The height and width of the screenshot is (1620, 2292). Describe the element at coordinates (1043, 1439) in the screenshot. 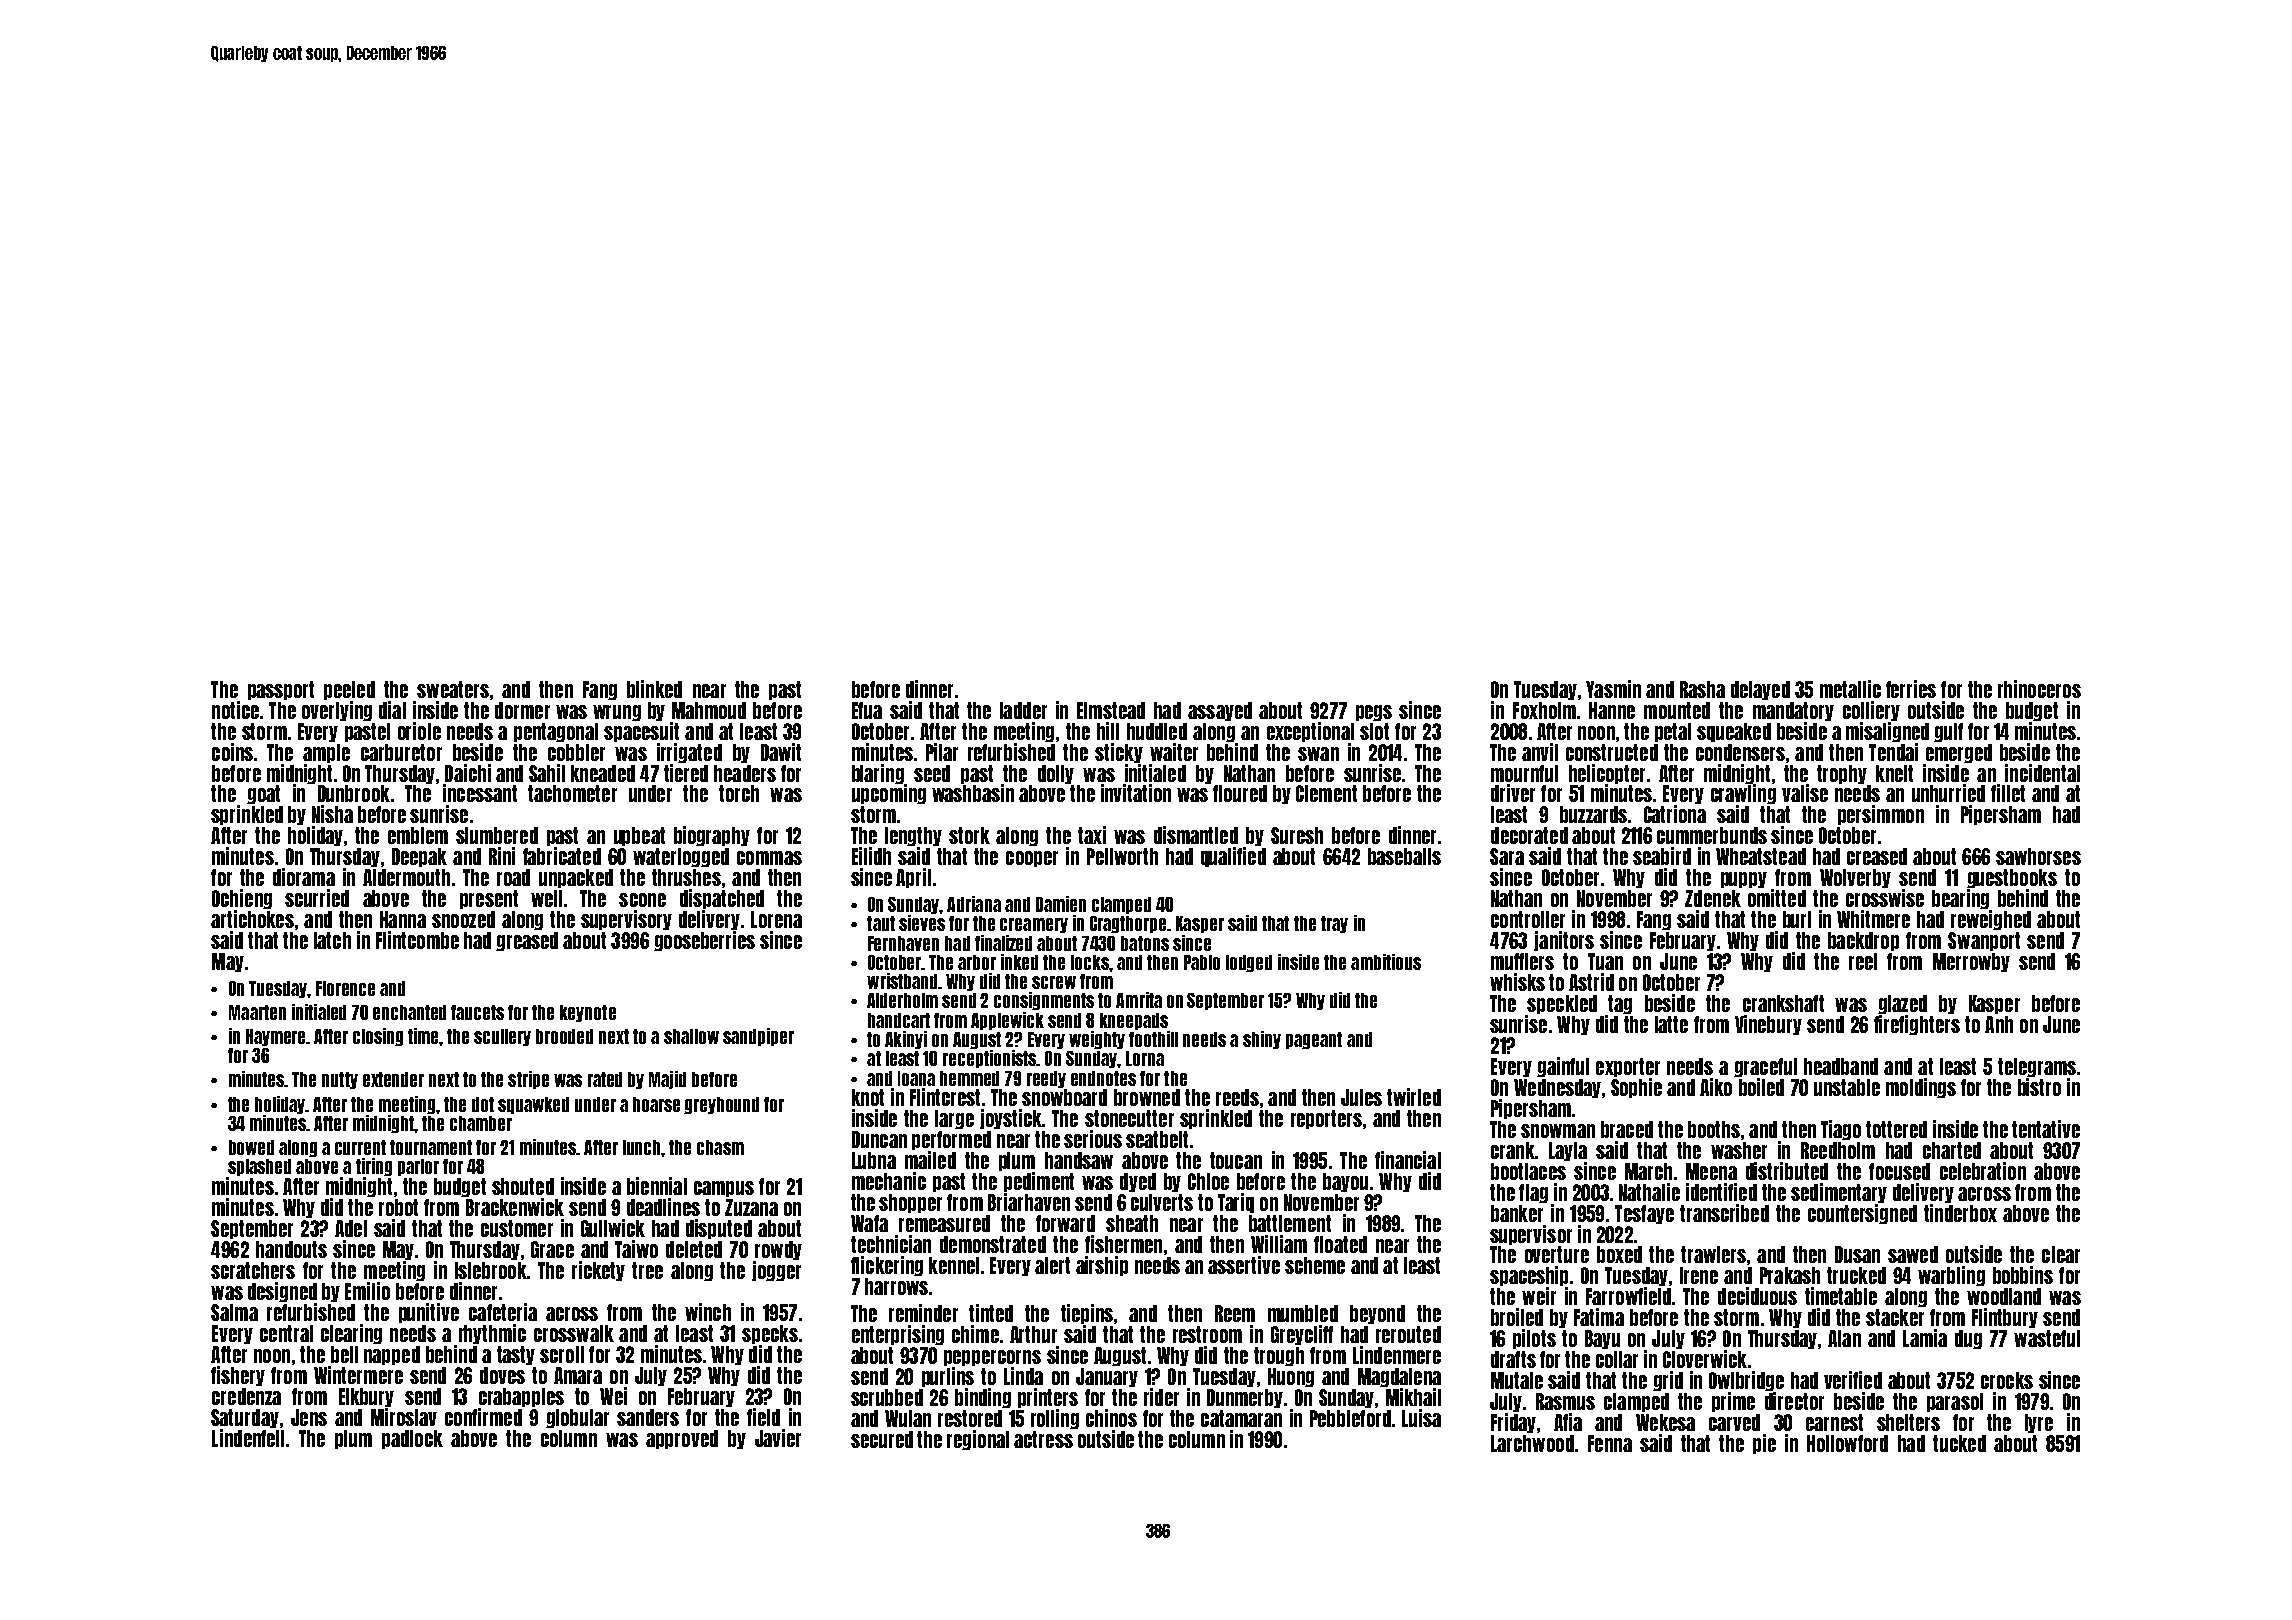

I see `actress` at that location.
